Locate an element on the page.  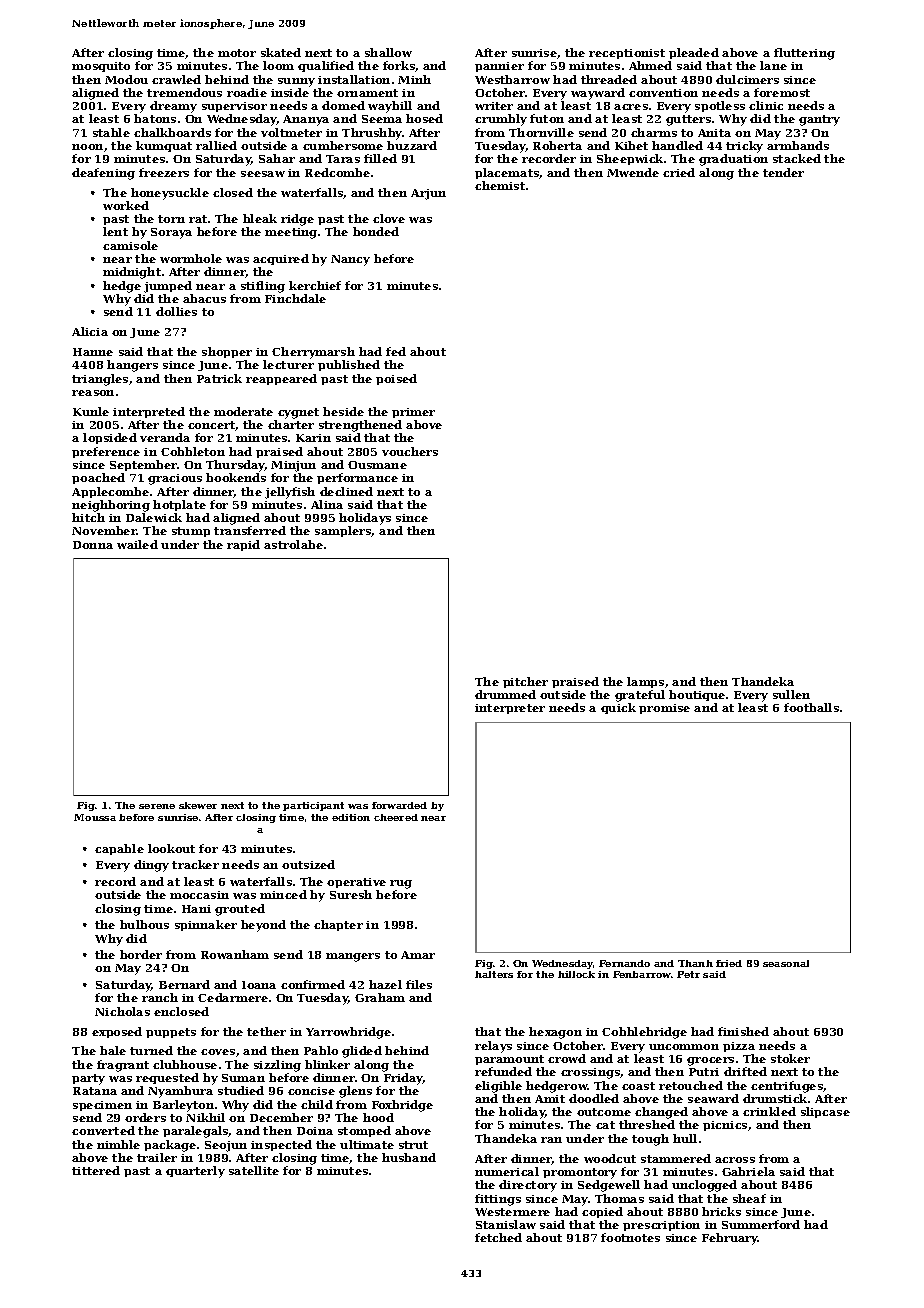
torn is located at coordinates (171, 219).
